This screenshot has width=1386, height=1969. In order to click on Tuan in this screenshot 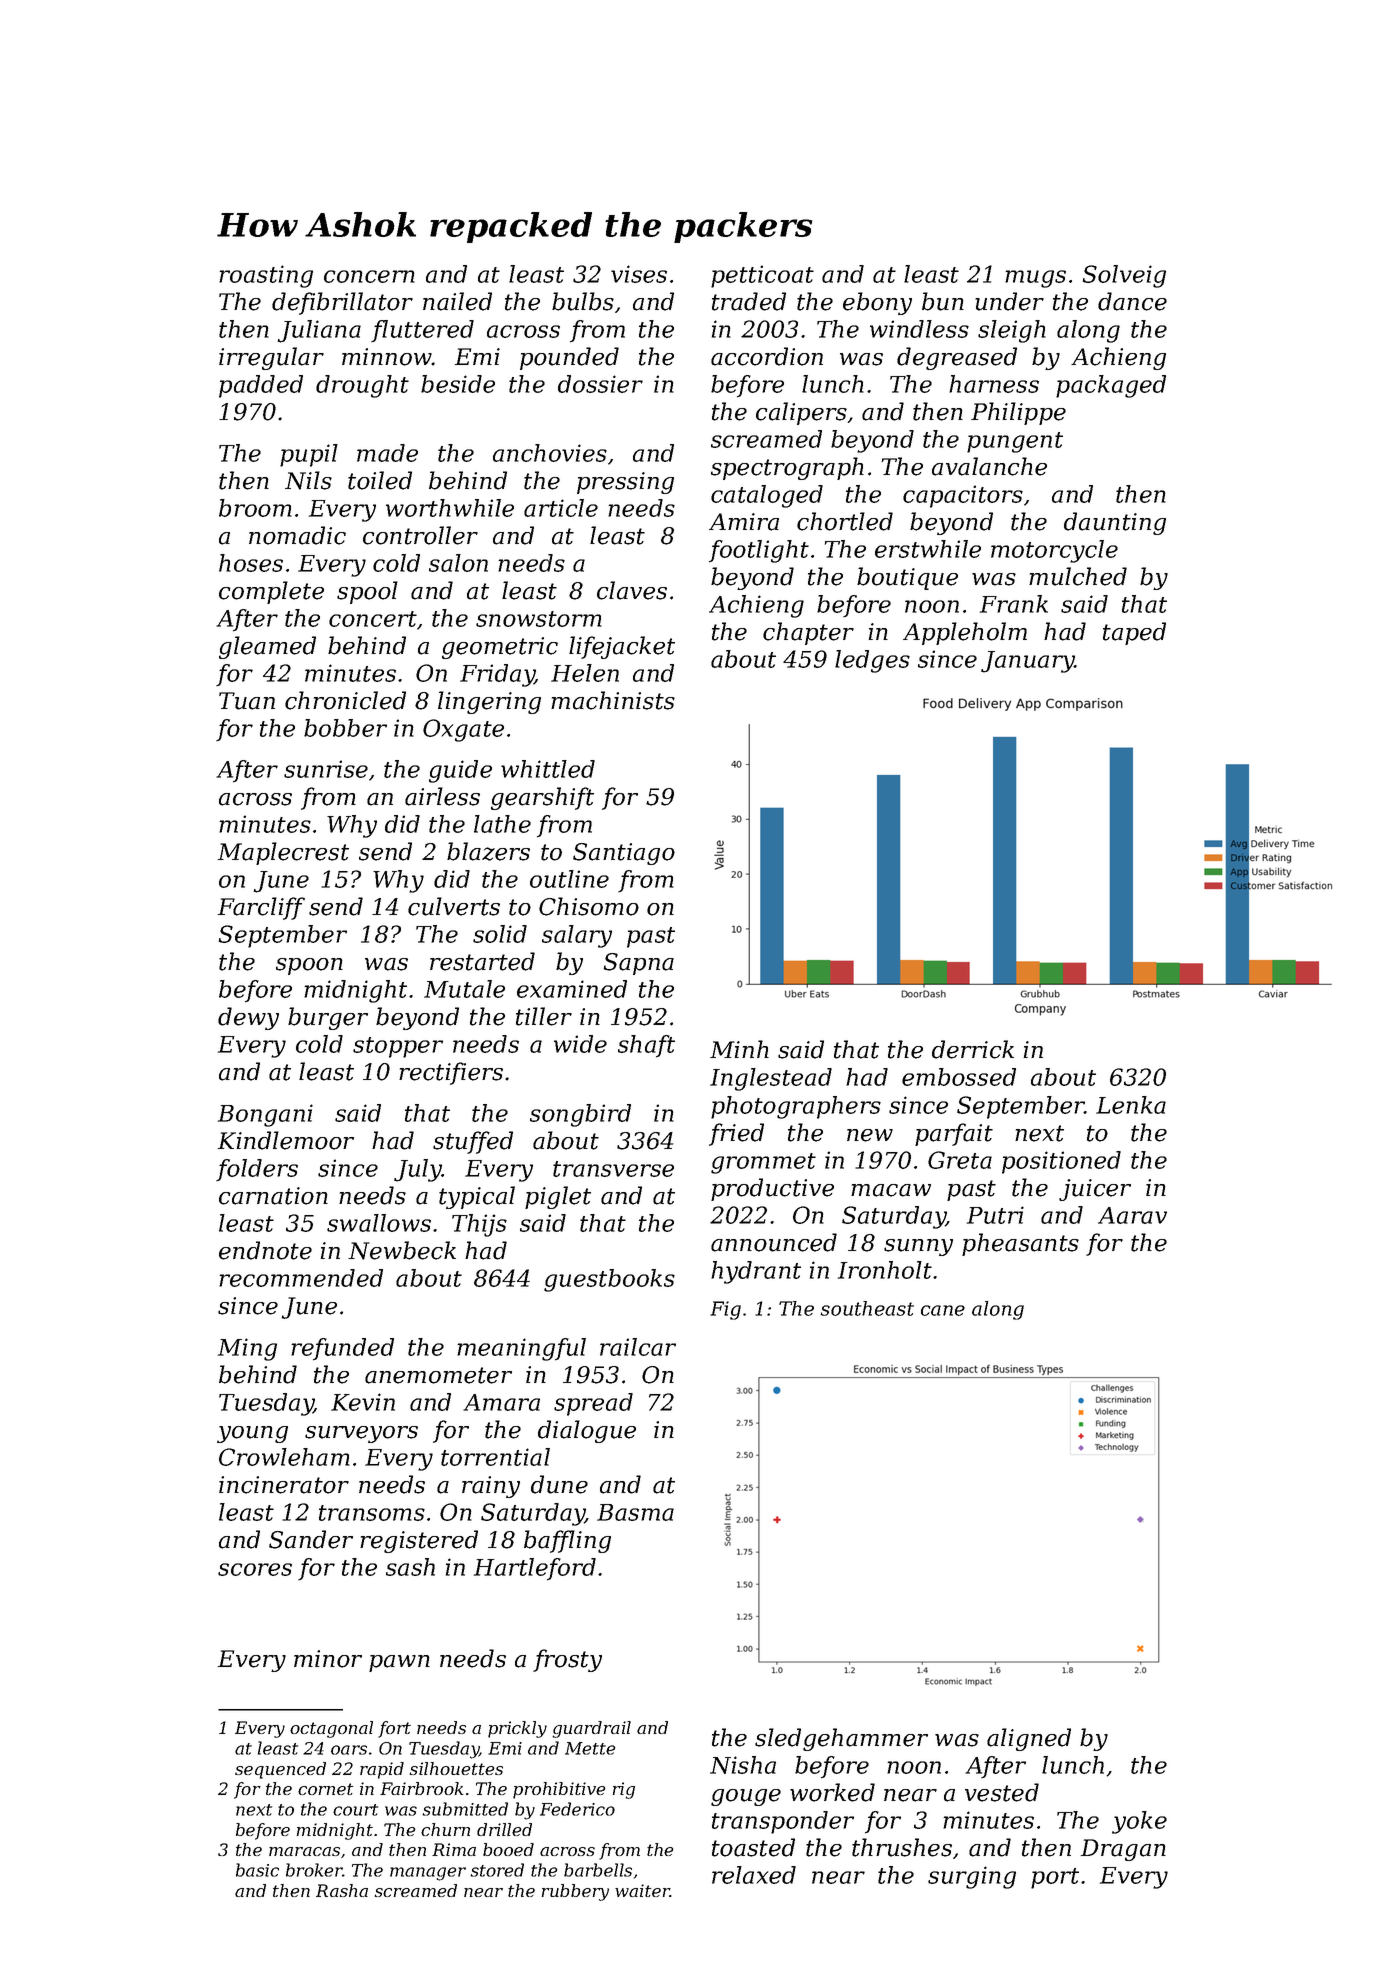, I will do `click(247, 701)`.
